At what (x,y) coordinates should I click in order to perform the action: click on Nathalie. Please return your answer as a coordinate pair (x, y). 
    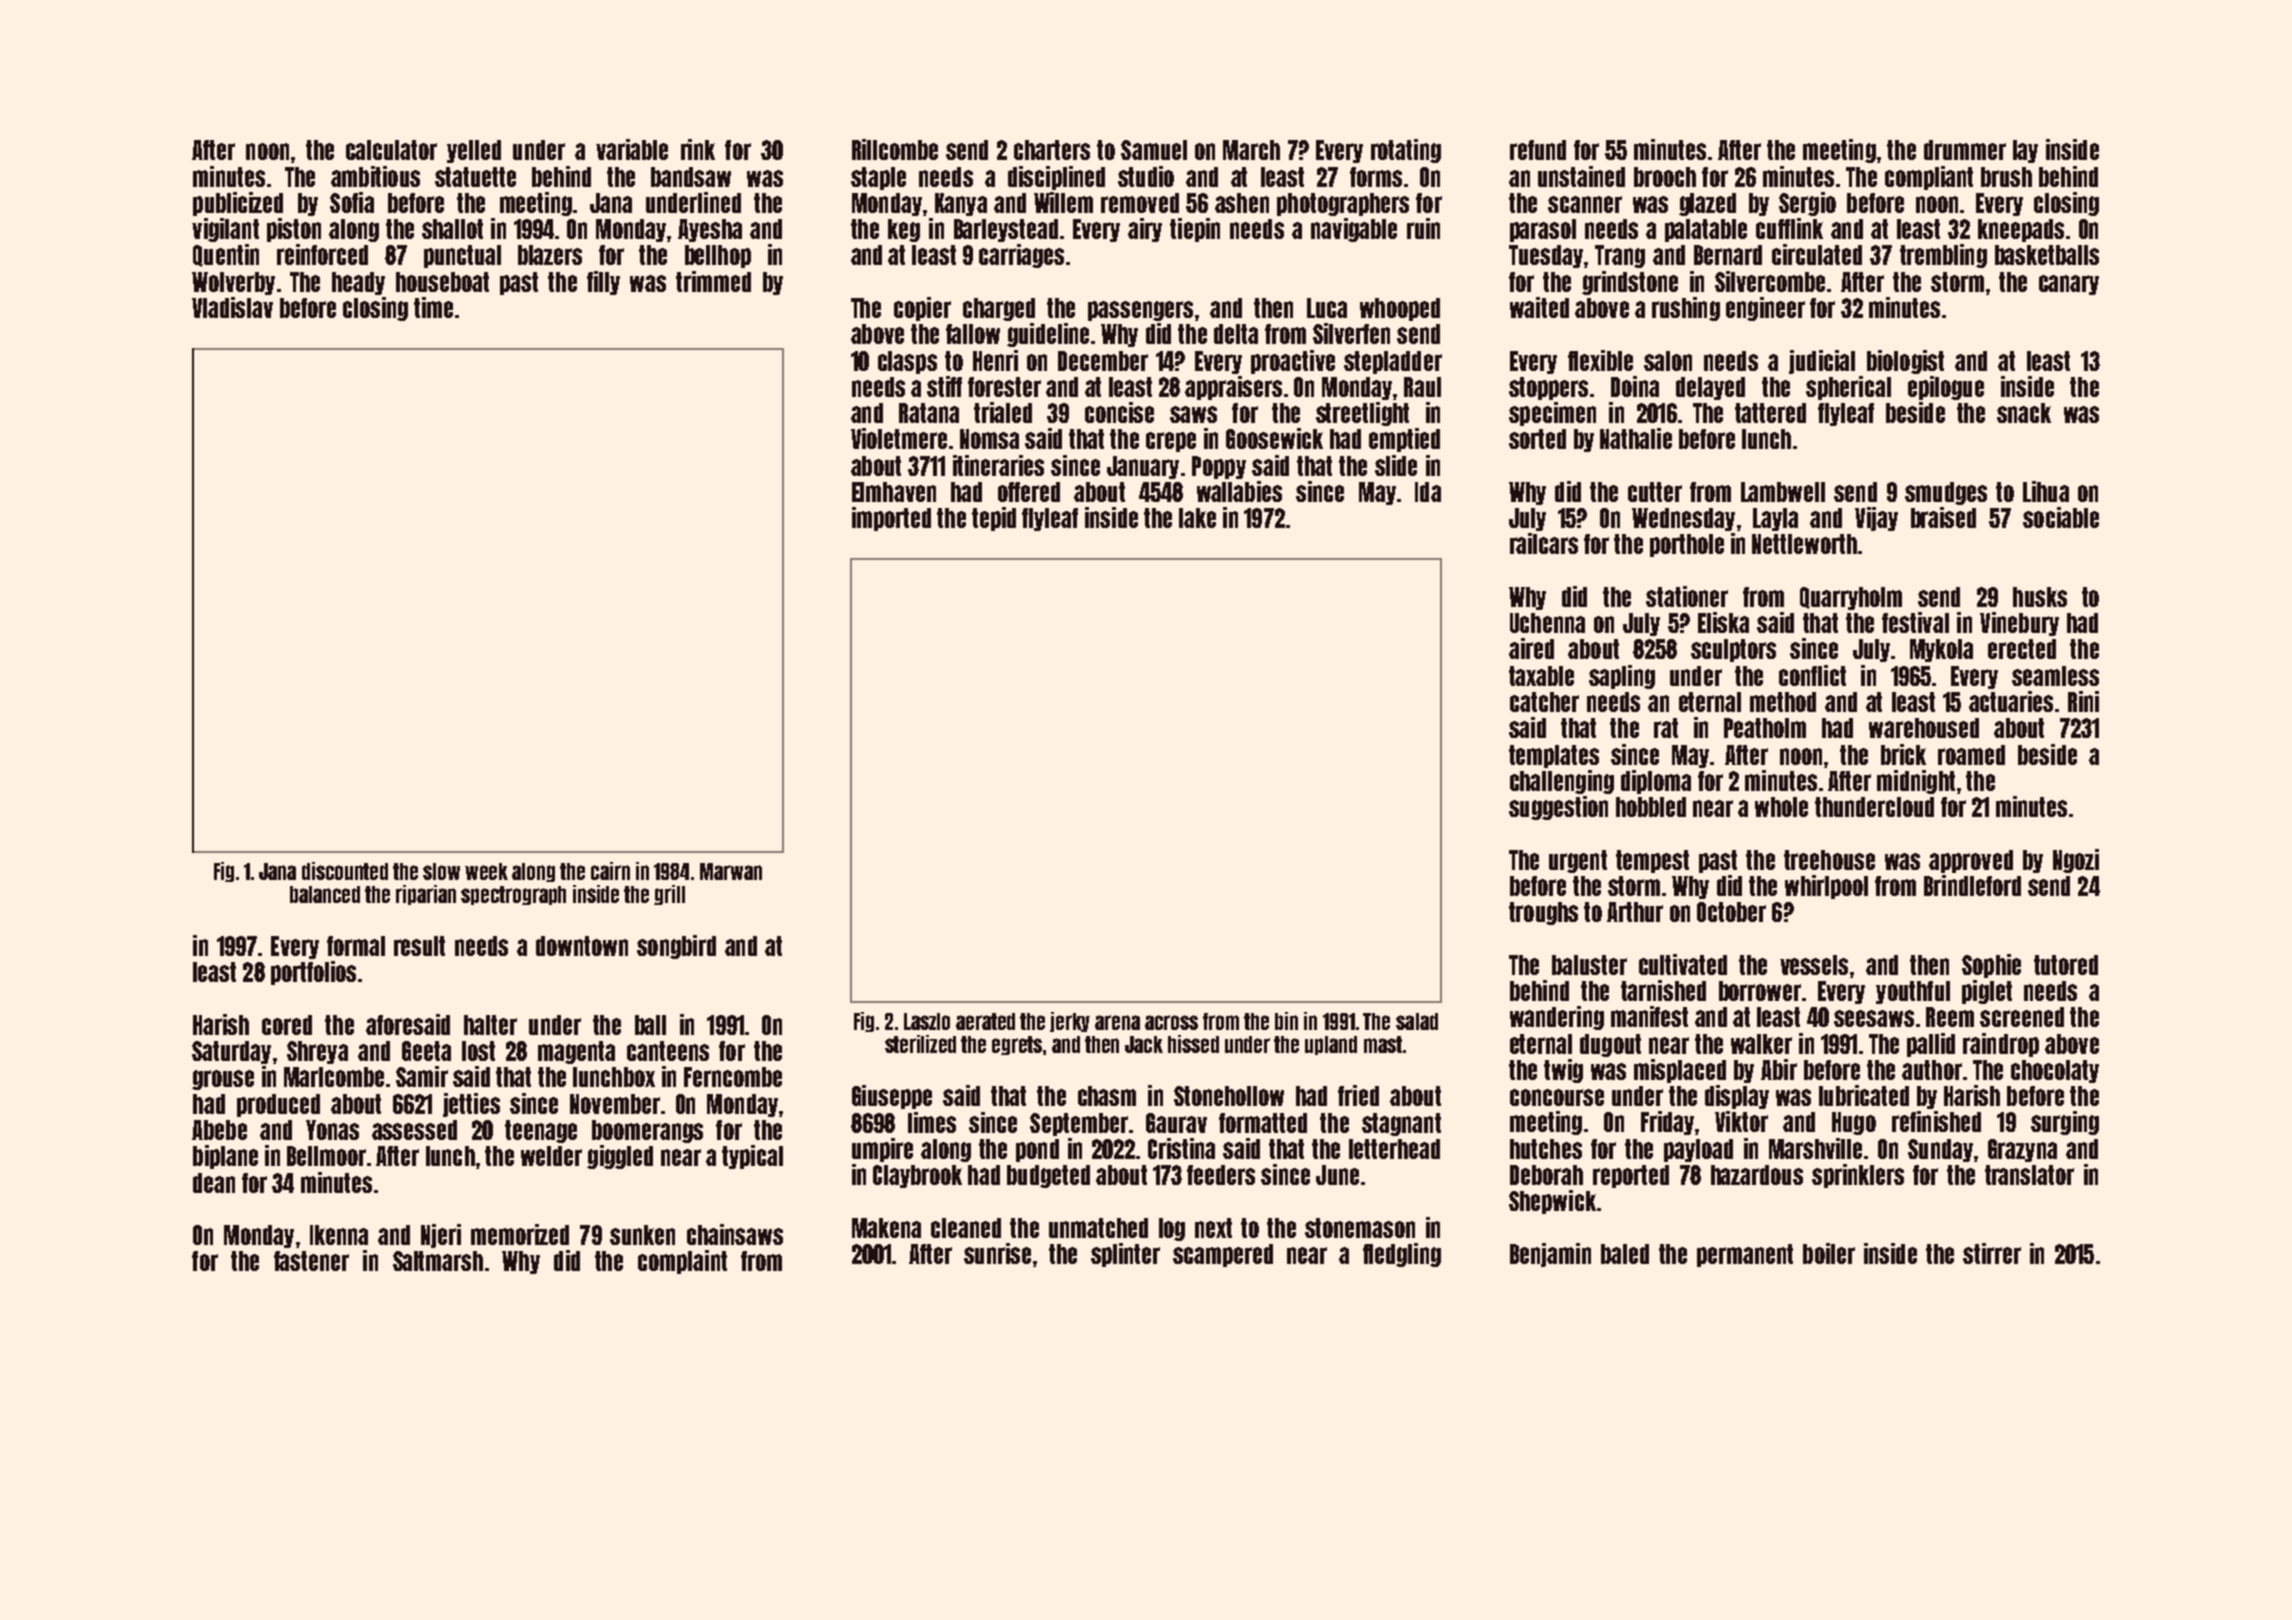
    Looking at the image, I should click on (1636, 438).
